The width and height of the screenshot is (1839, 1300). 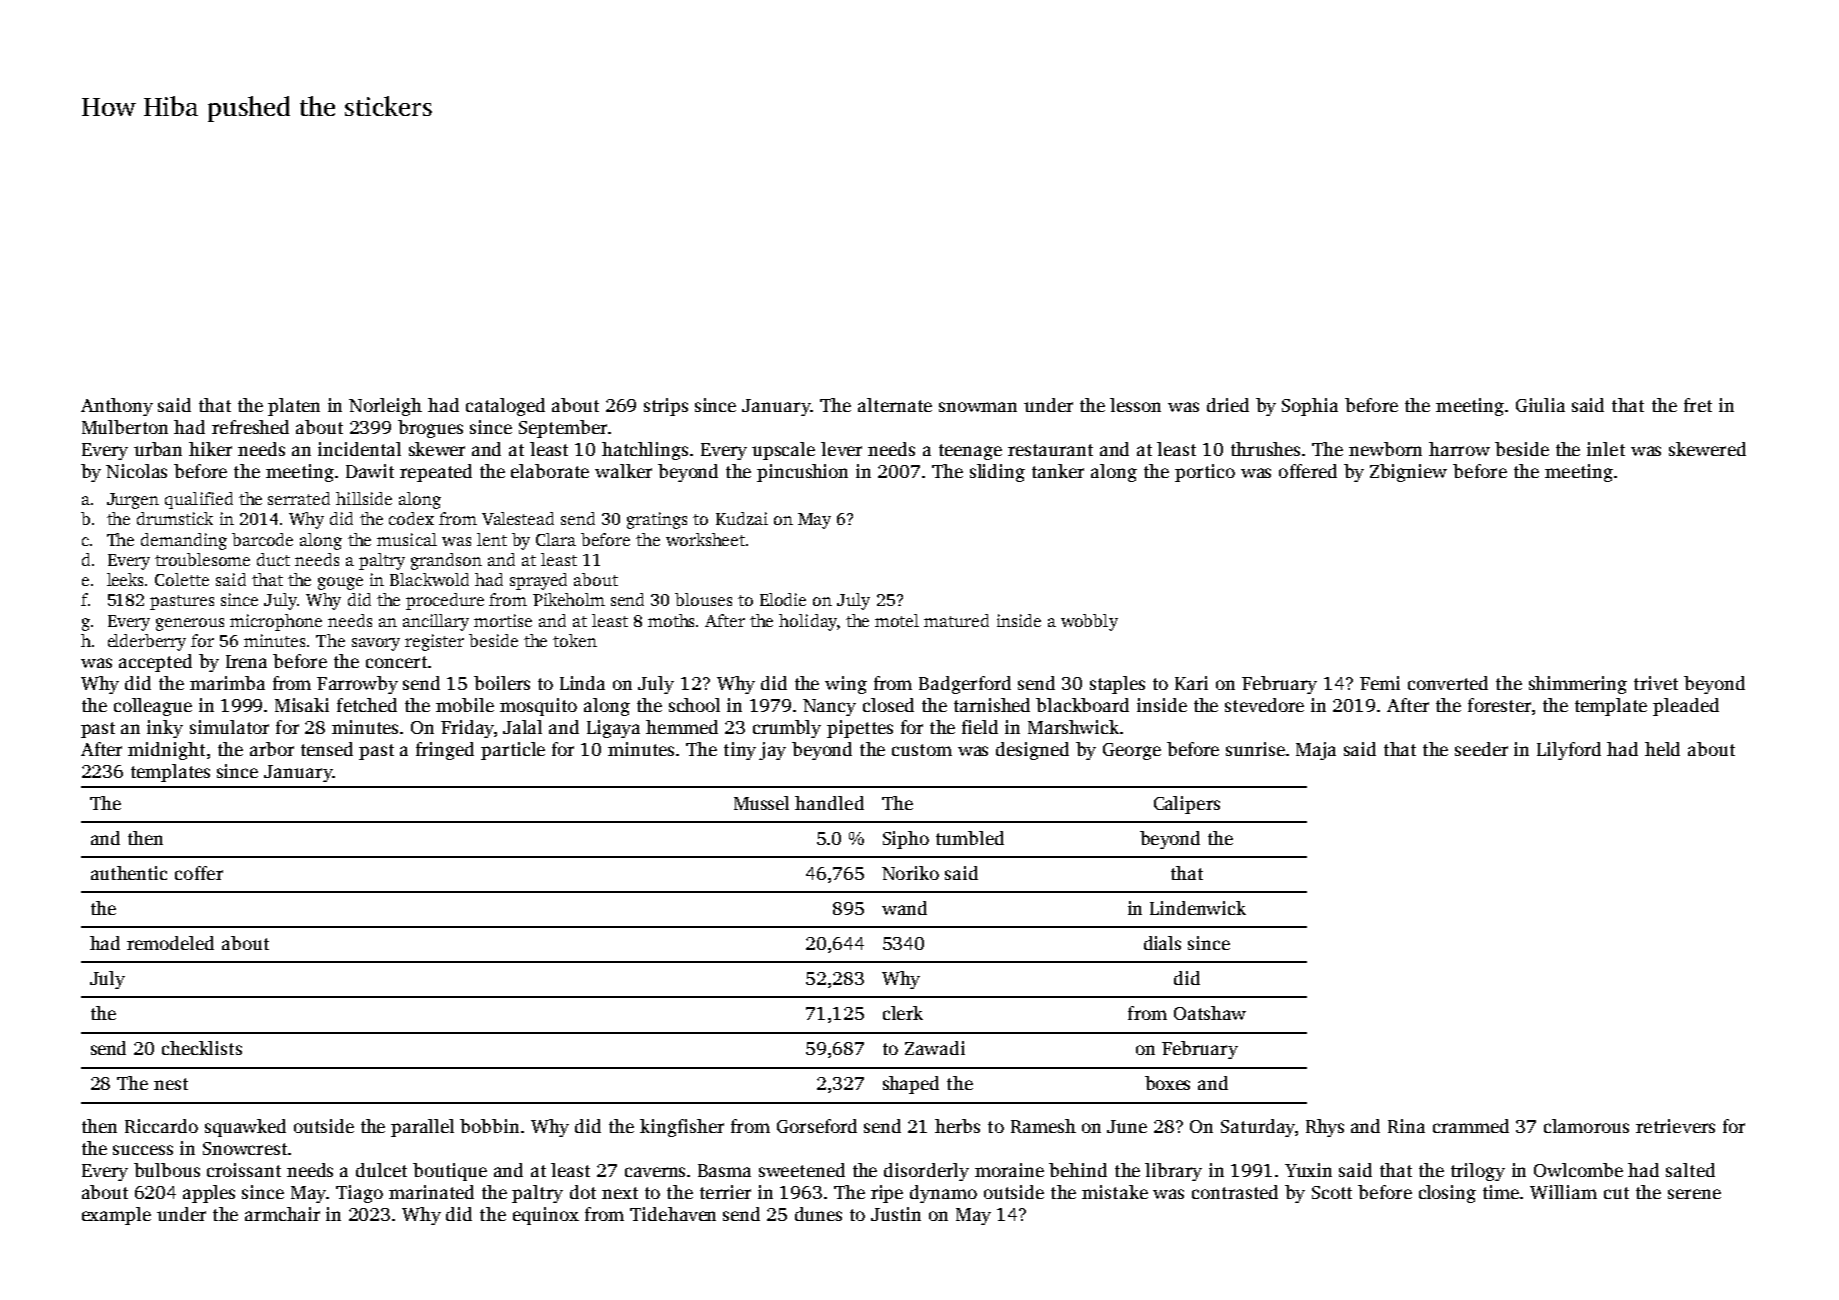 What do you see at coordinates (978, 407) in the screenshot?
I see `snowman` at bounding box center [978, 407].
